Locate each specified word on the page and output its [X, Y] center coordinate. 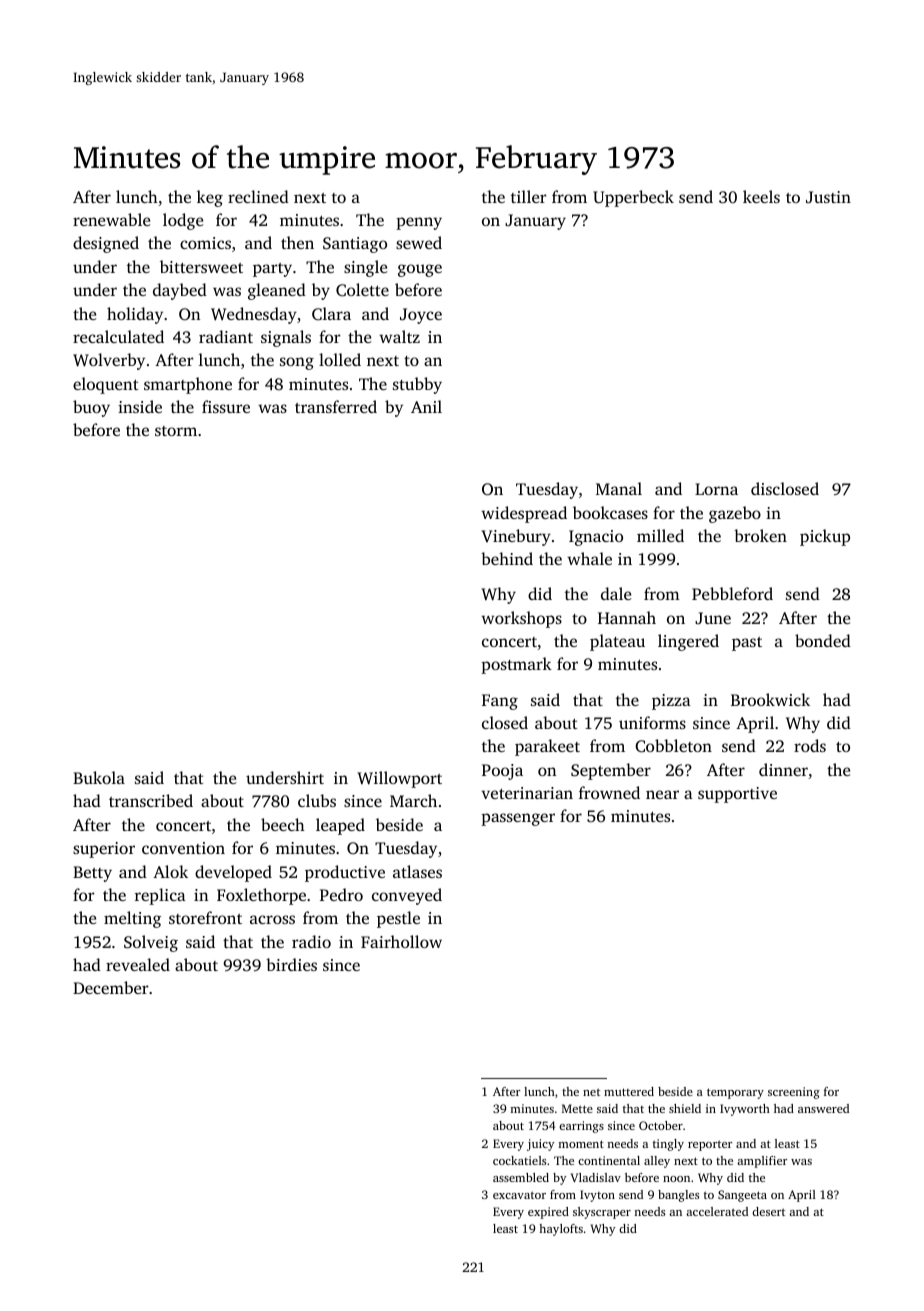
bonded [823, 640]
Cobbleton [673, 746]
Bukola [99, 777]
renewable [111, 219]
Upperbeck [633, 198]
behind [507, 558]
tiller [529, 196]
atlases [417, 871]
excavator [519, 1195]
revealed [138, 964]
